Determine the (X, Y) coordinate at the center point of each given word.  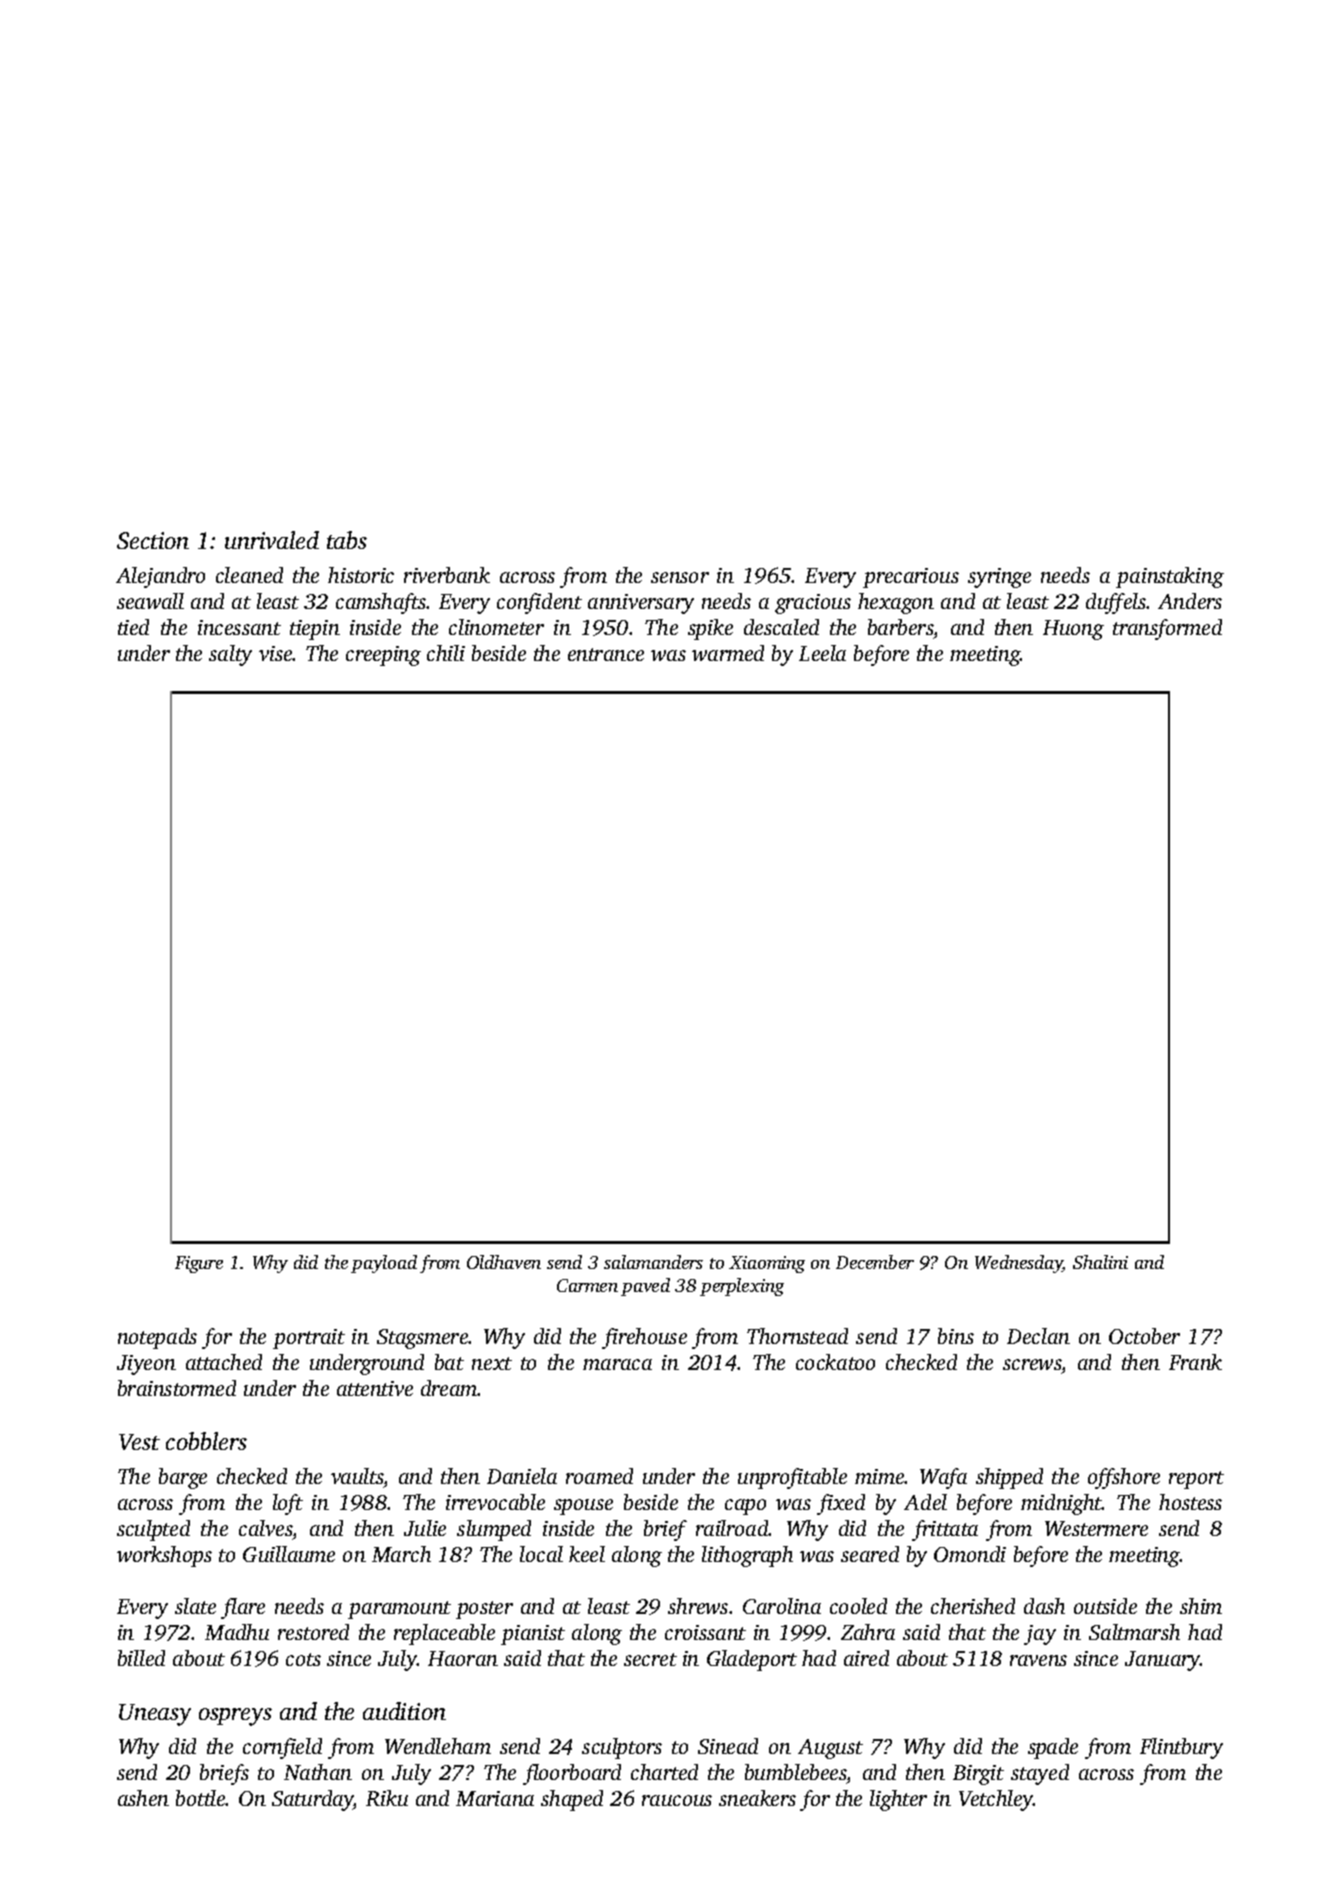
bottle (201, 1798)
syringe (999, 578)
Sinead (728, 1746)
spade (1053, 1748)
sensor (680, 577)
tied (133, 627)
